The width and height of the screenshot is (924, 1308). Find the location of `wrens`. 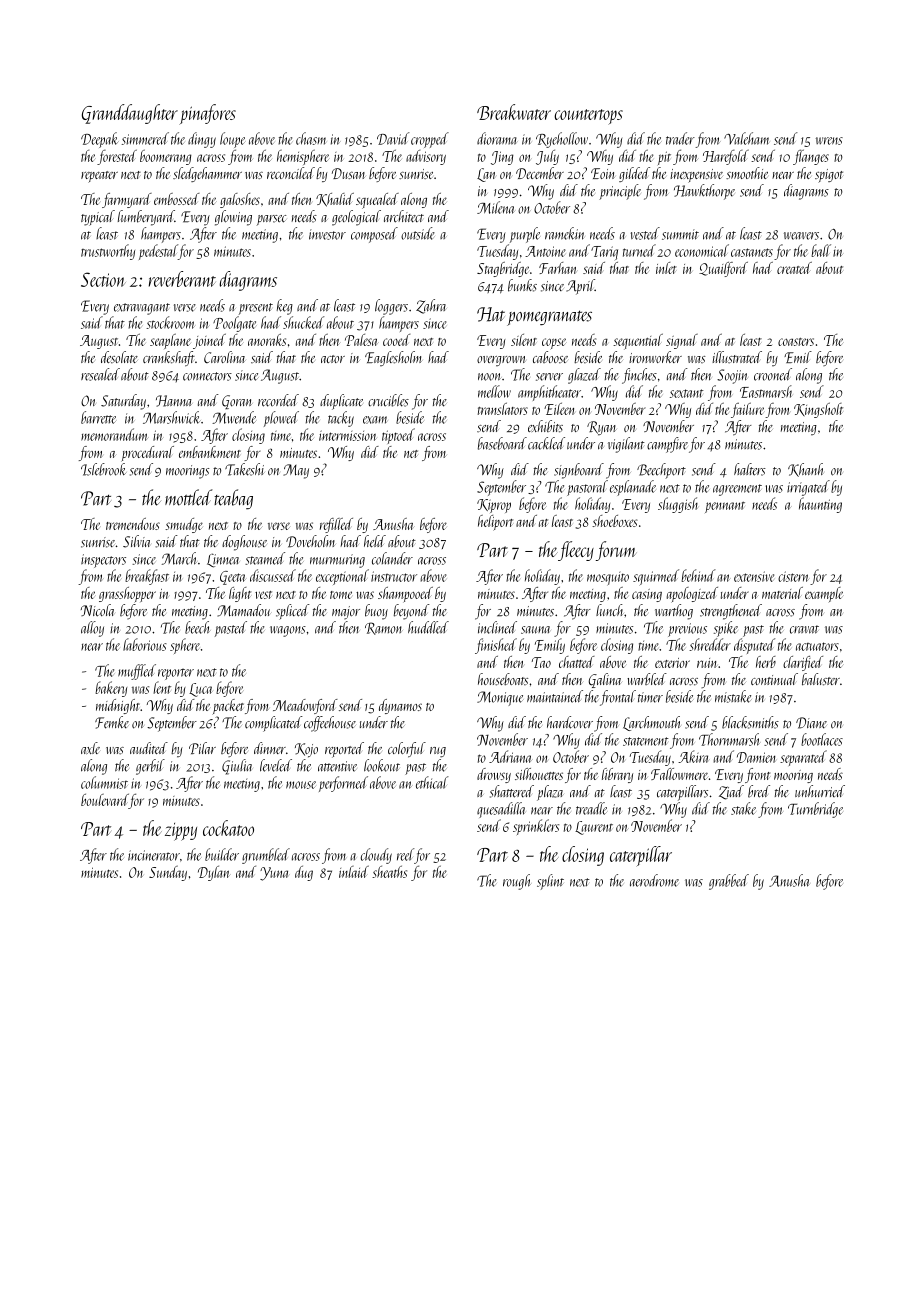

wrens is located at coordinates (829, 141).
